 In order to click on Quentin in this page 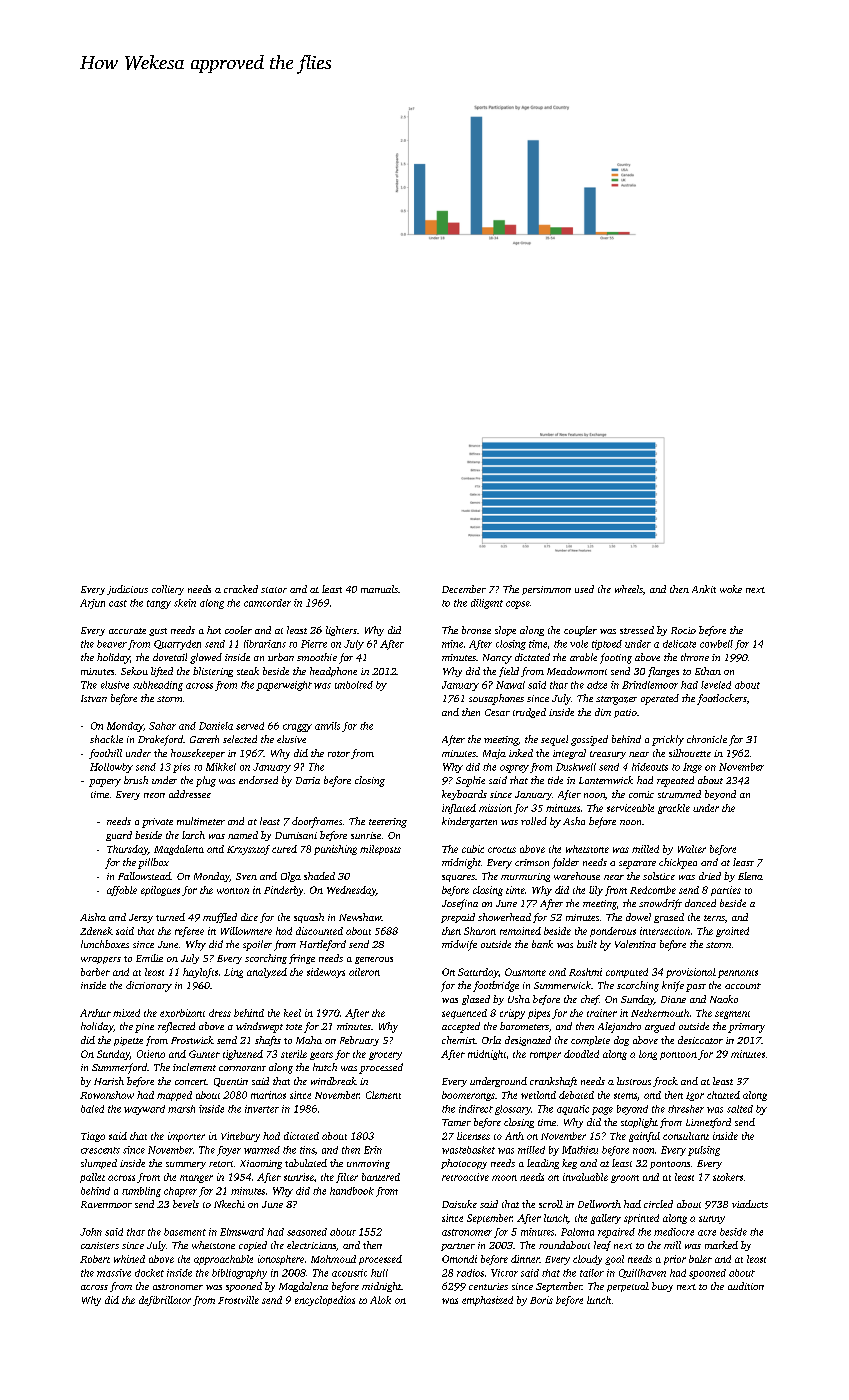, I will do `click(231, 1082)`.
